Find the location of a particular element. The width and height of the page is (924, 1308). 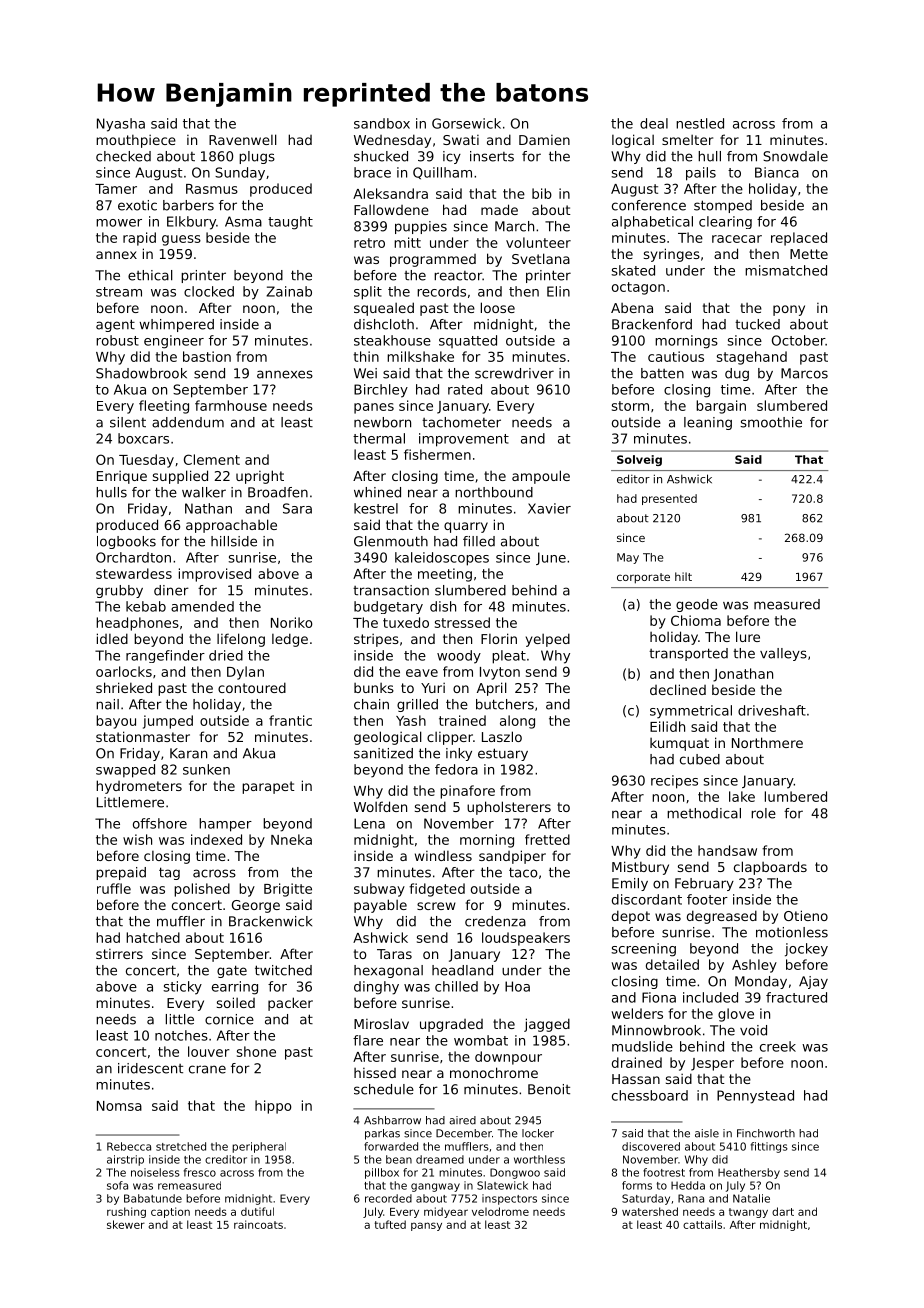

parapet is located at coordinates (268, 787).
